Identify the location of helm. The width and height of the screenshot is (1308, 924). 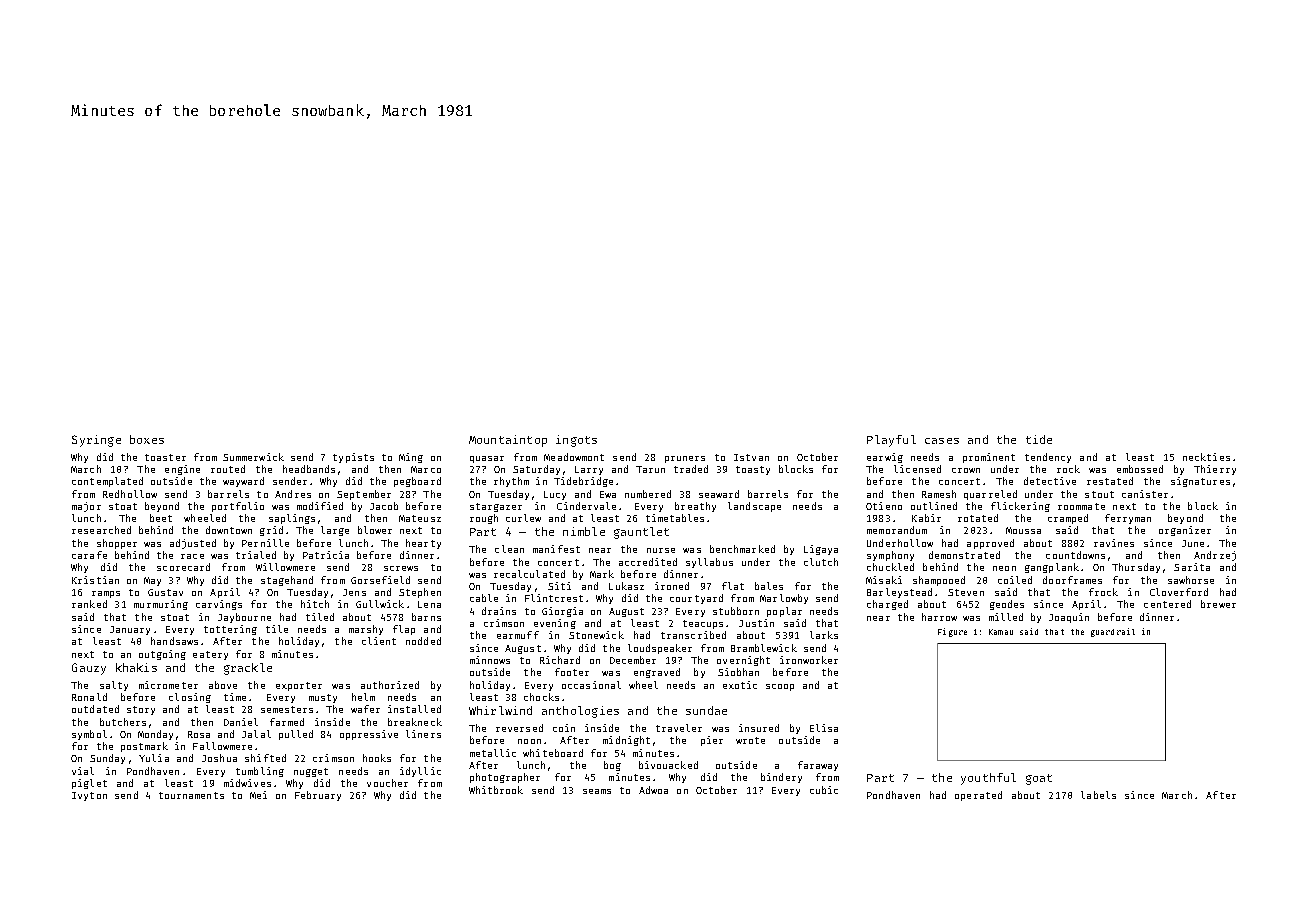
(363, 697).
